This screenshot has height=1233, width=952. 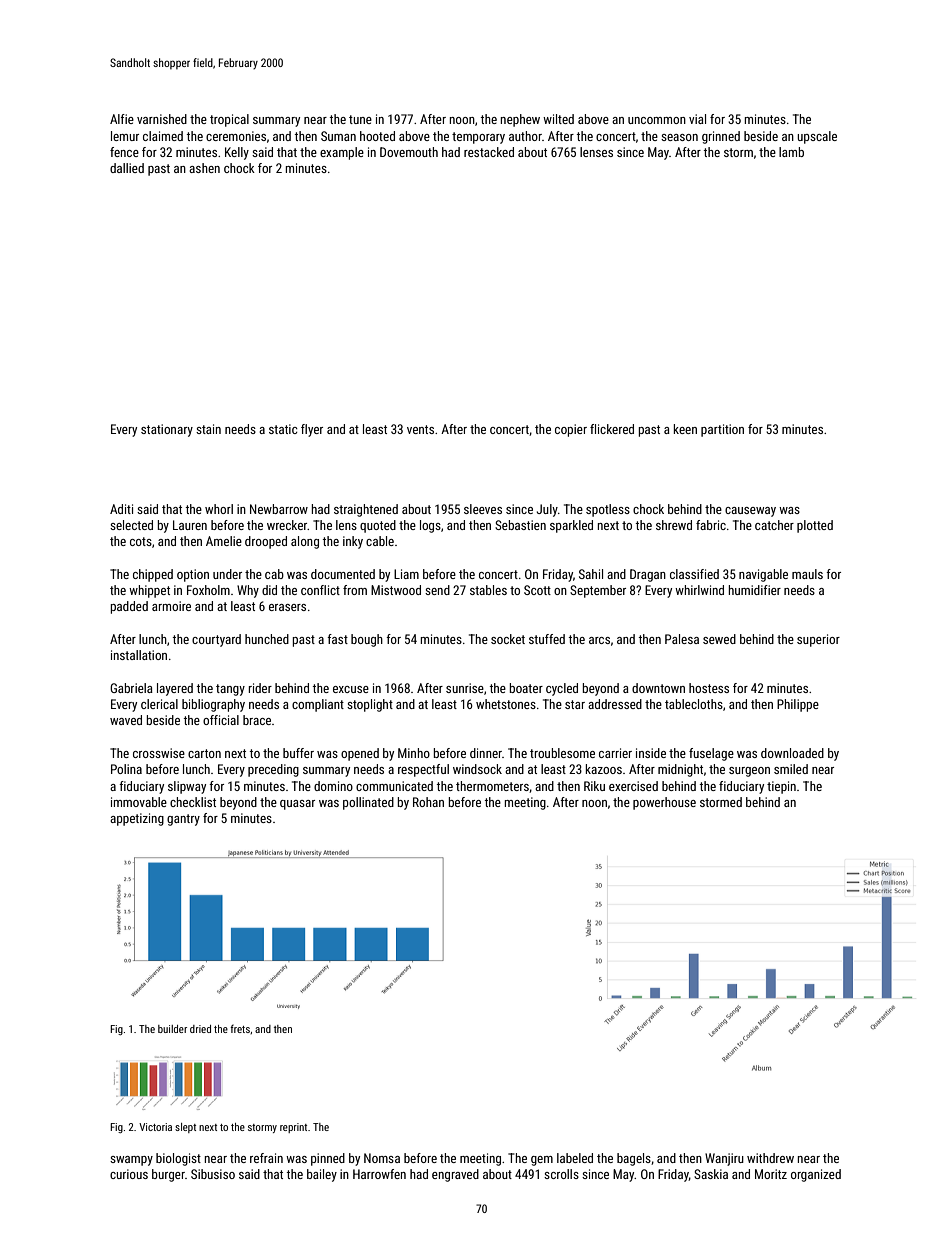 I want to click on temporary, so click(x=478, y=138).
